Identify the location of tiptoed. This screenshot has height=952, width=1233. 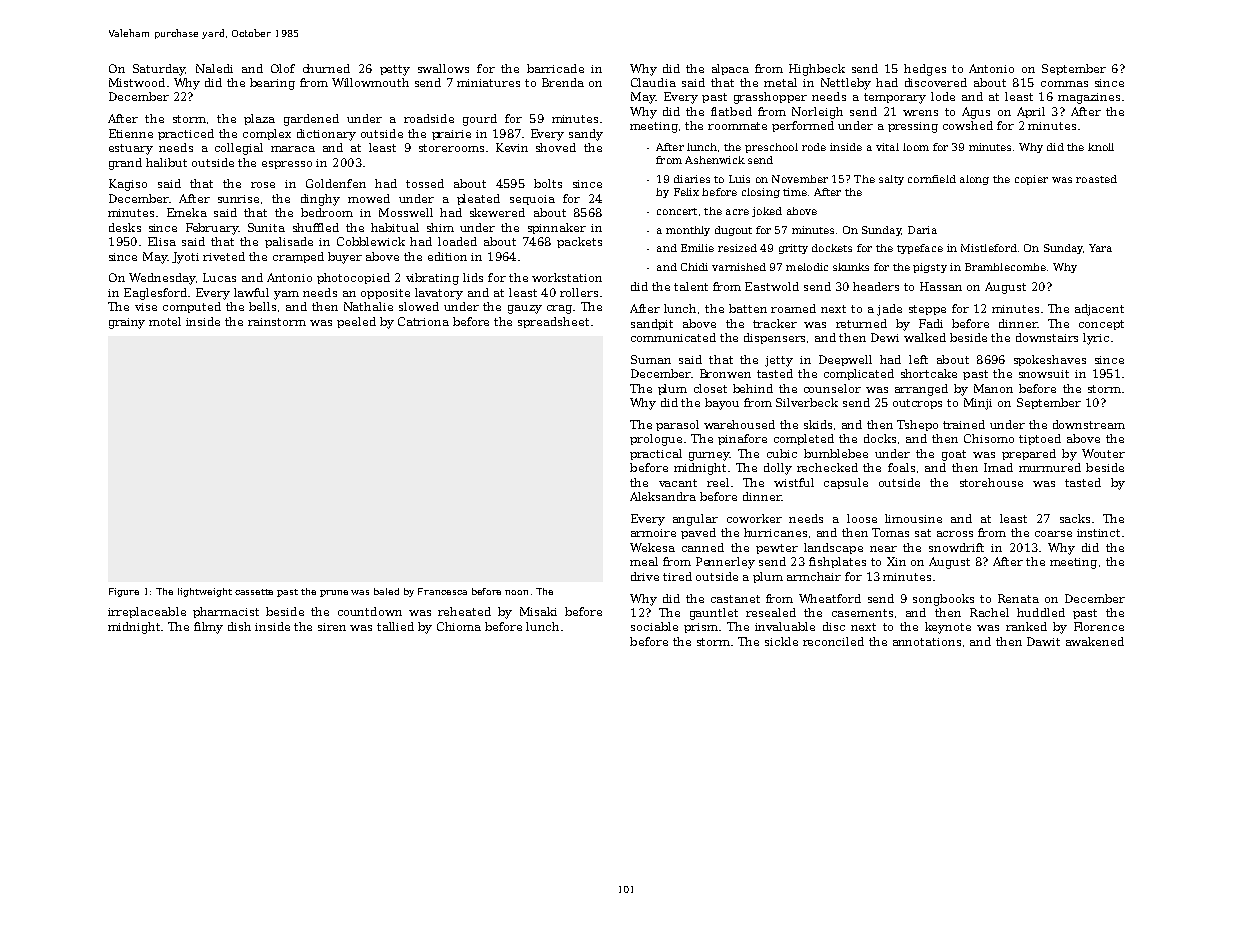
(1040, 439).
